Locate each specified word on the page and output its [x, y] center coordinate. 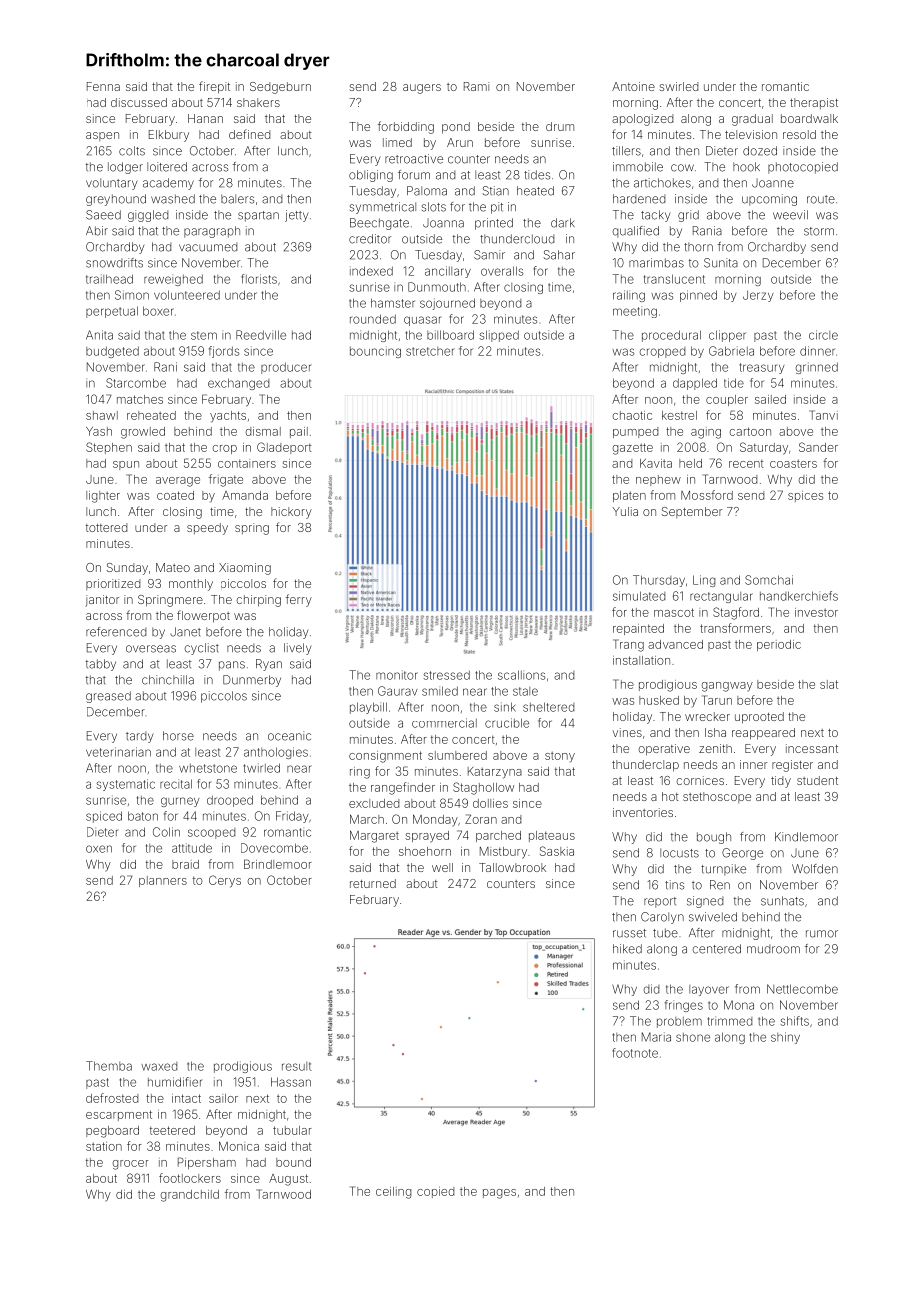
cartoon [750, 431]
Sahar [559, 255]
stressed [447, 675]
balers [237, 199]
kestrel [679, 415]
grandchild [189, 1196]
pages [499, 1194]
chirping [258, 601]
